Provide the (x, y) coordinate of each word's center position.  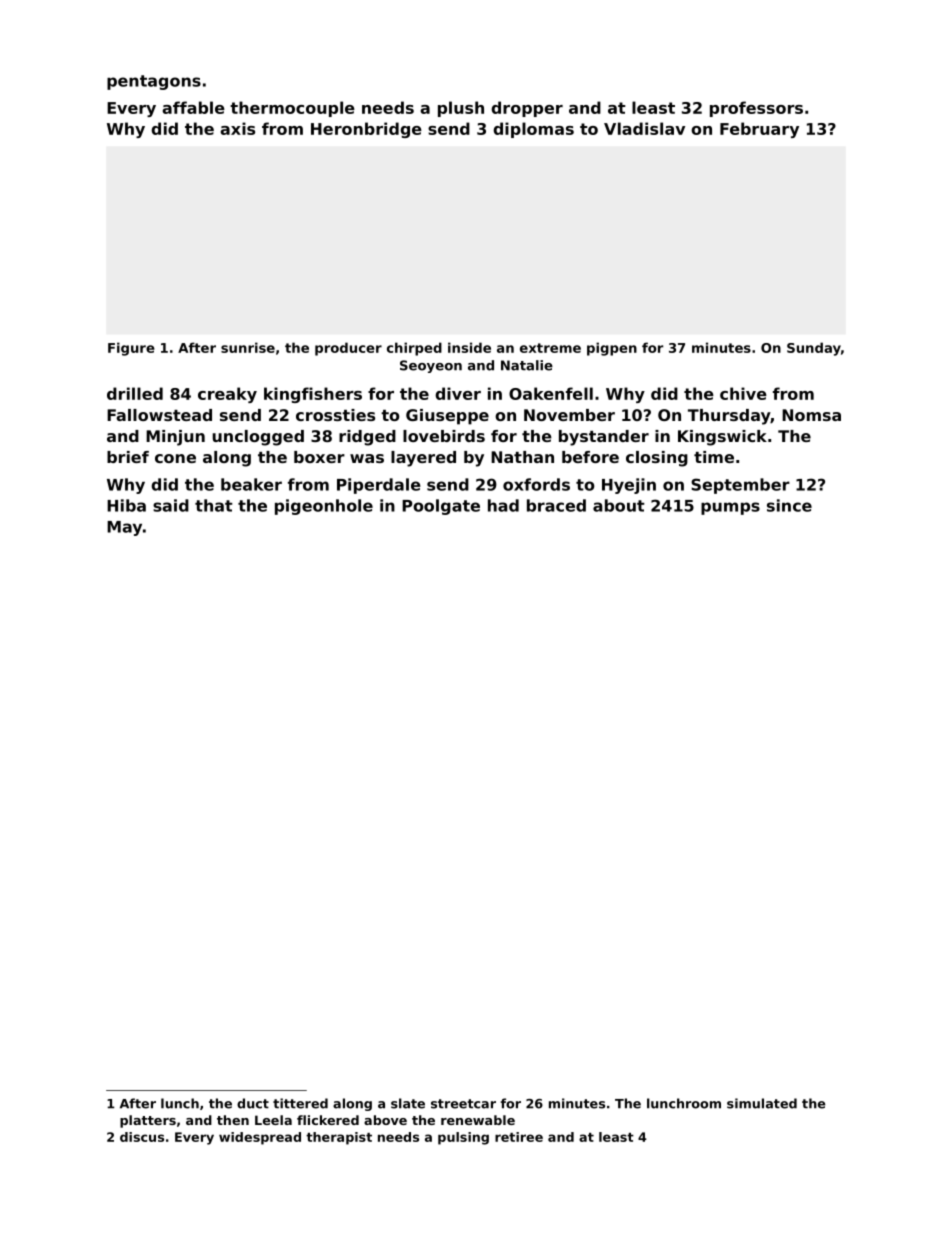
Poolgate (441, 507)
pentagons (154, 82)
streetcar (463, 1104)
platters (148, 1121)
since (789, 505)
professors (756, 109)
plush (461, 109)
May (124, 528)
